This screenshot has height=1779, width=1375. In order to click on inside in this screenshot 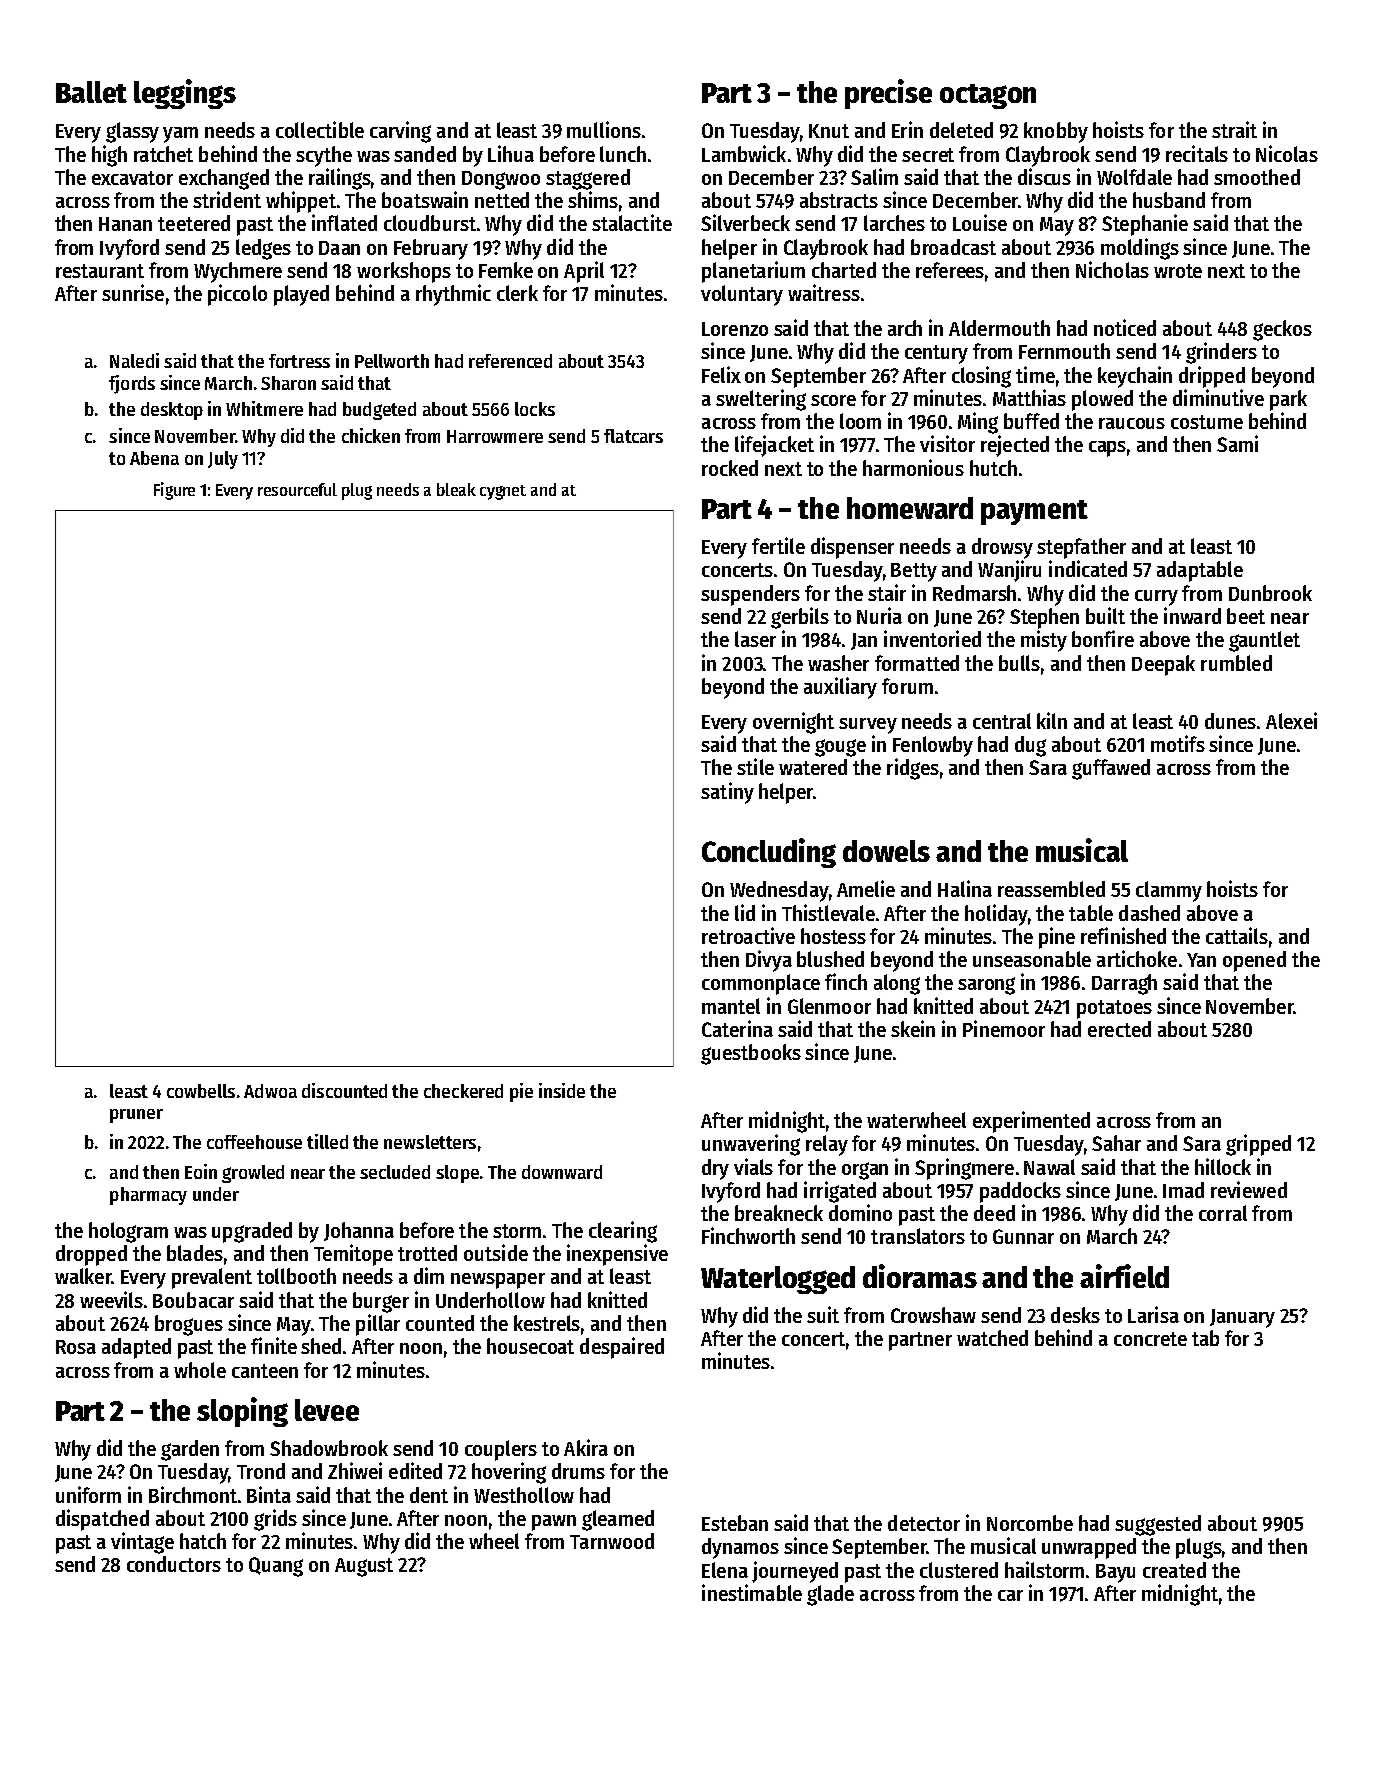, I will do `click(562, 1090)`.
